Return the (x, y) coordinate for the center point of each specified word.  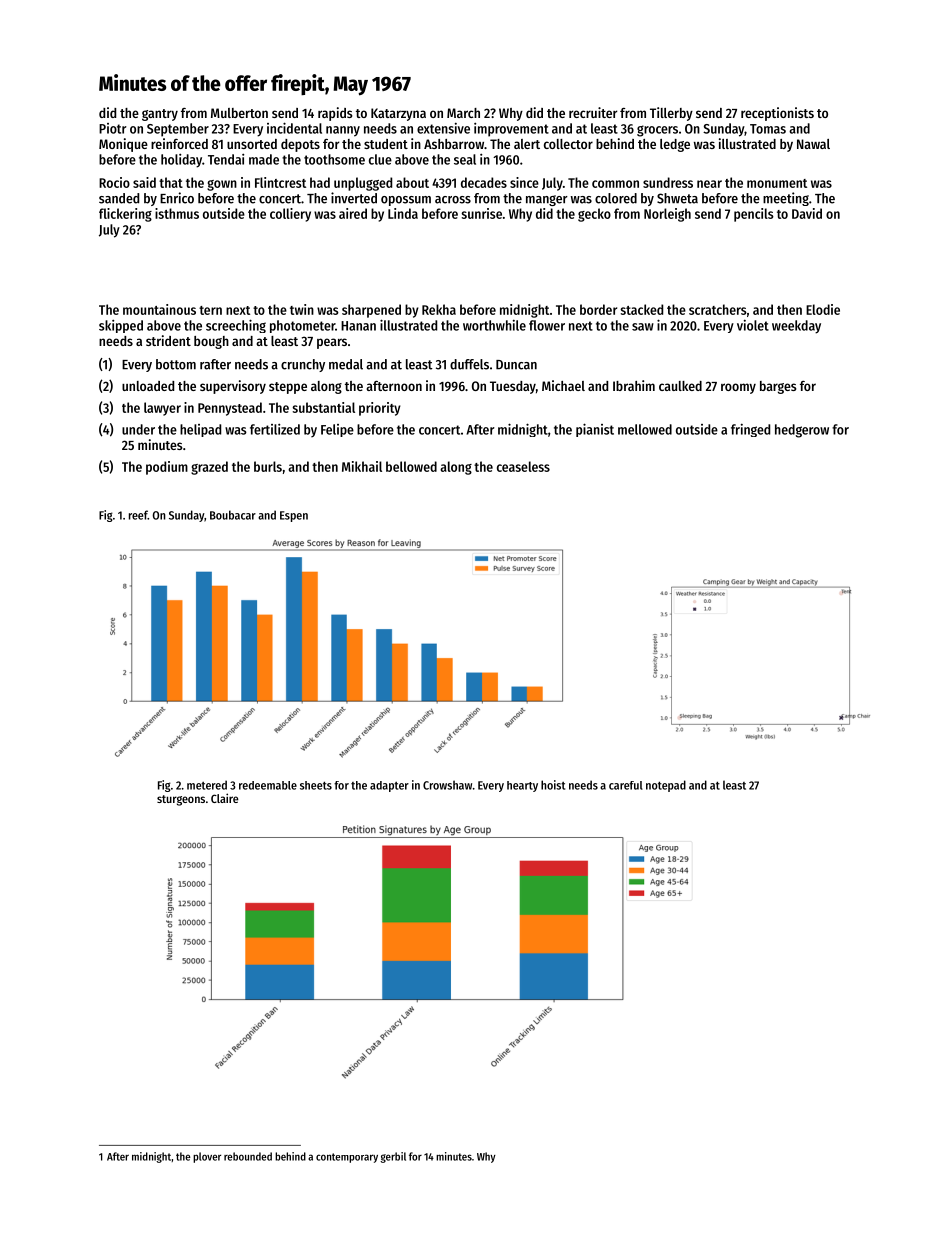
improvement (511, 130)
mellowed (645, 429)
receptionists (777, 114)
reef (138, 515)
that (171, 182)
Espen (294, 516)
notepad (666, 786)
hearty (522, 786)
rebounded (248, 1156)
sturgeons (181, 800)
